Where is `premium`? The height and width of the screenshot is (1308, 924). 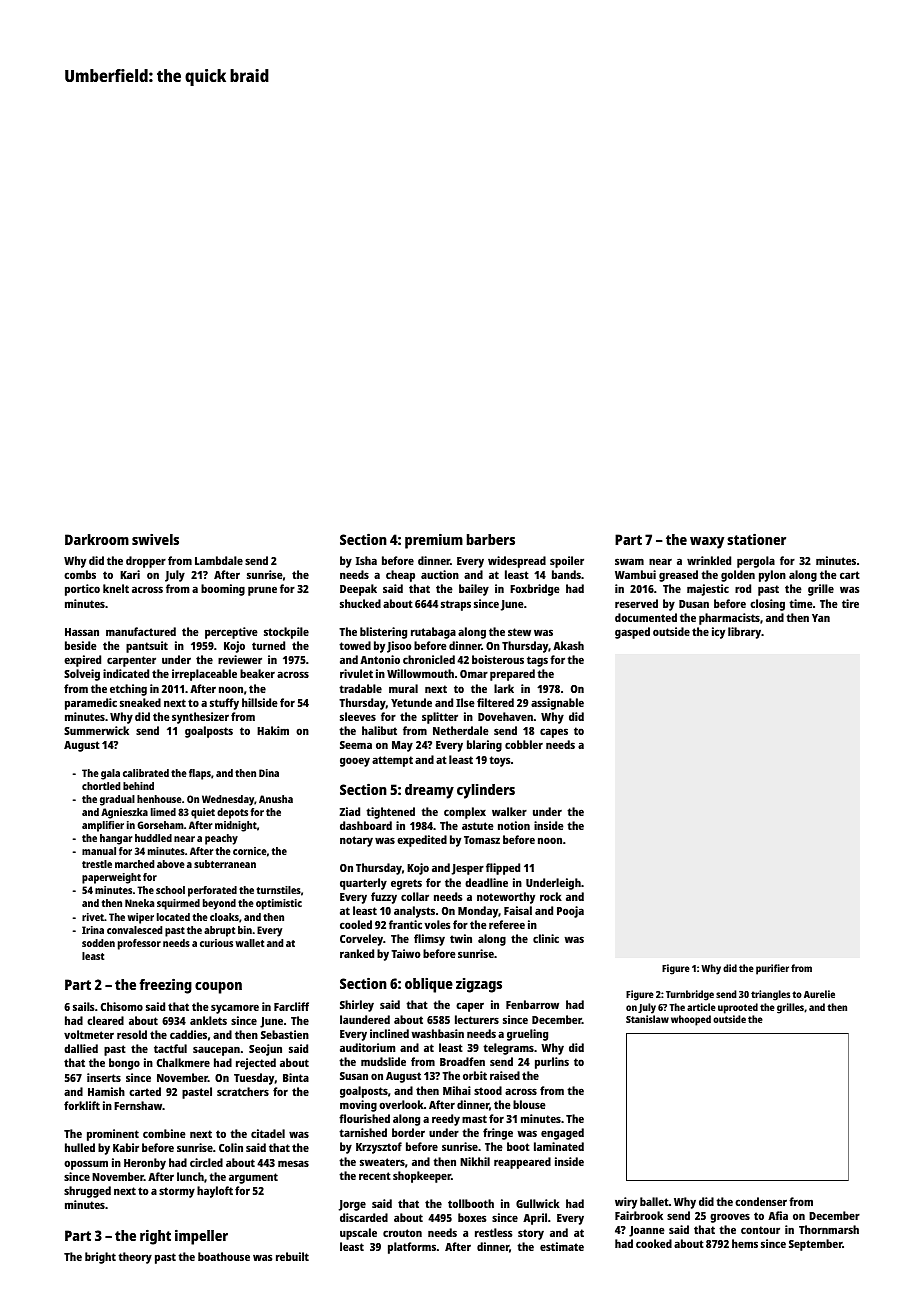
premium is located at coordinates (434, 541).
